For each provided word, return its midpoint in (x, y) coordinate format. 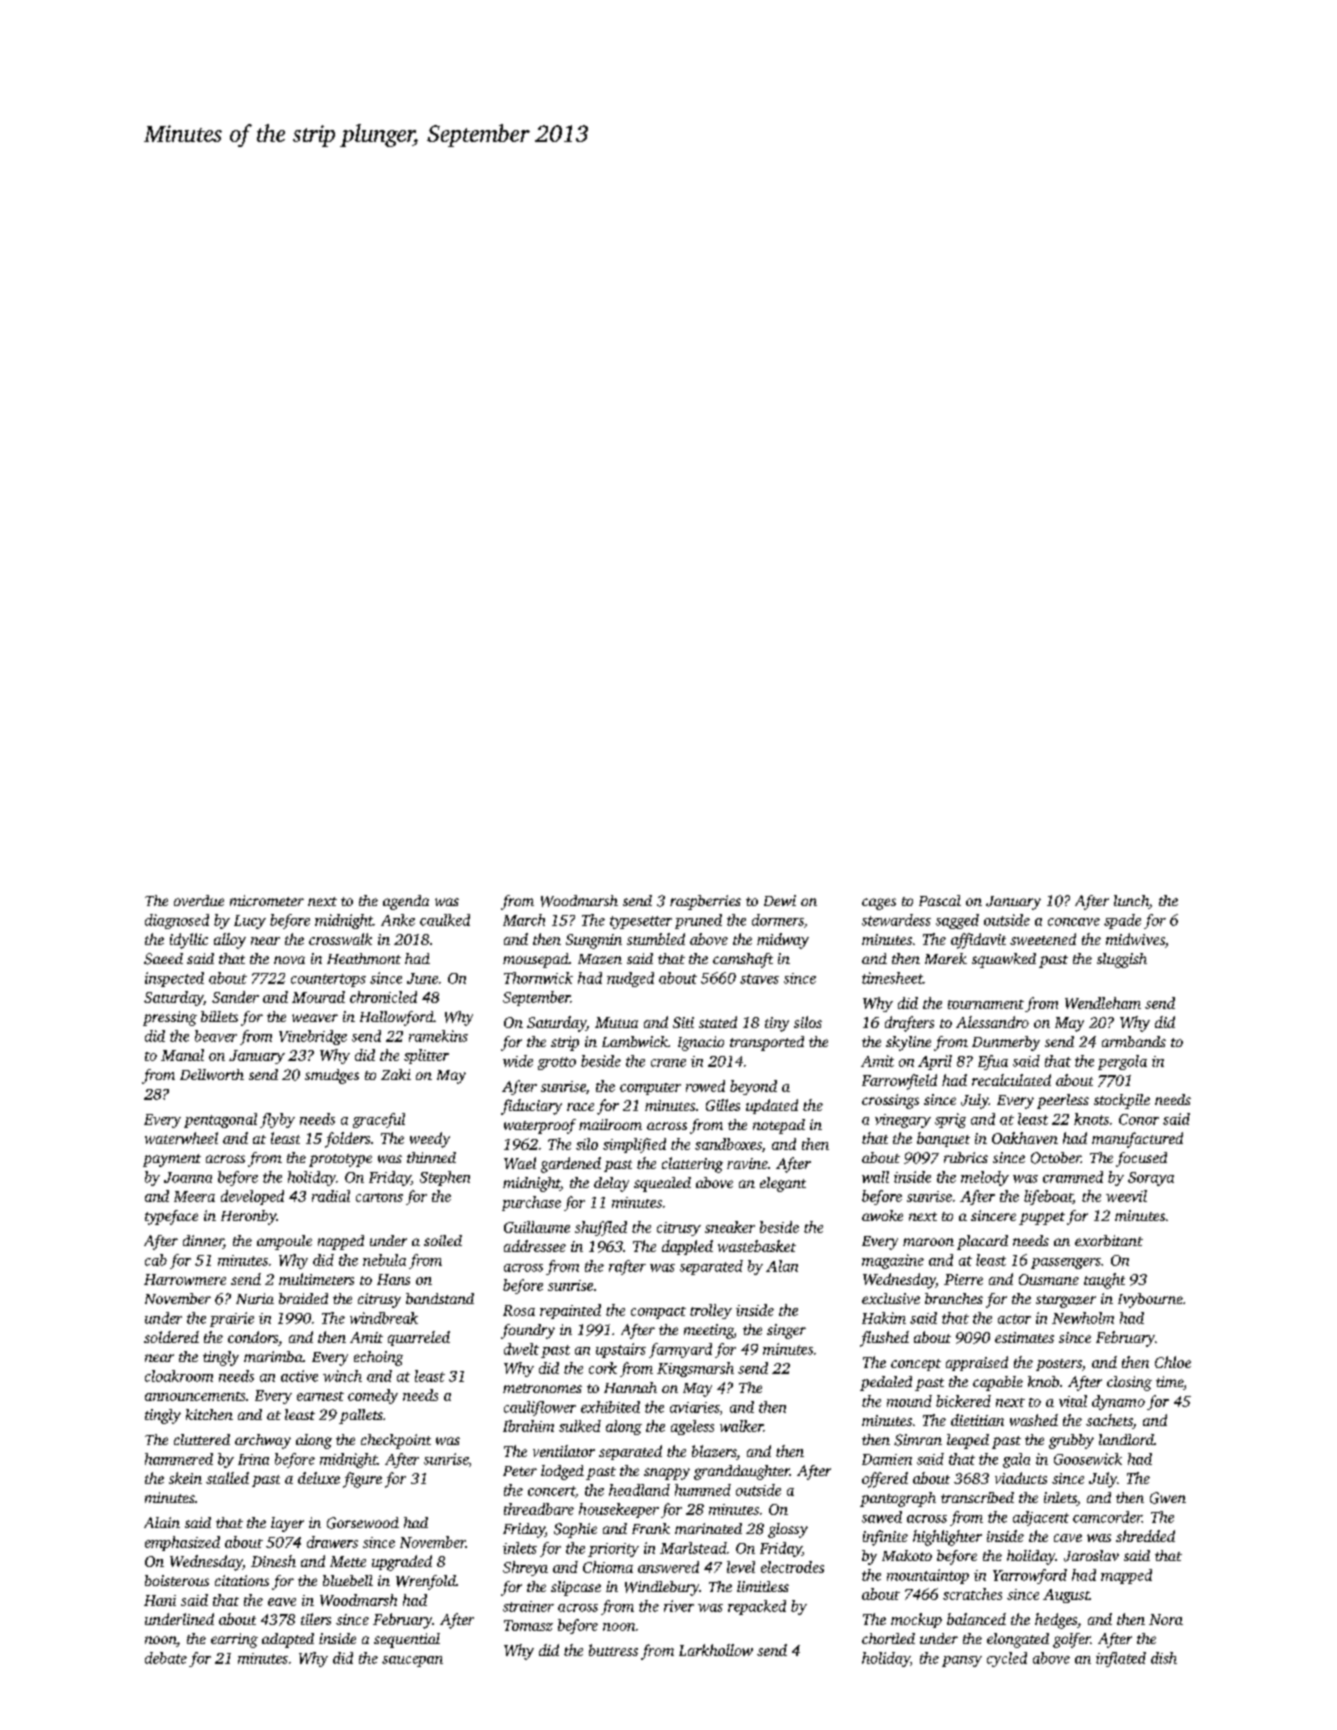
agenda (406, 902)
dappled (687, 1247)
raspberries (705, 902)
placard (982, 1242)
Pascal (940, 900)
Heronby (248, 1217)
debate (166, 1658)
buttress (613, 1650)
